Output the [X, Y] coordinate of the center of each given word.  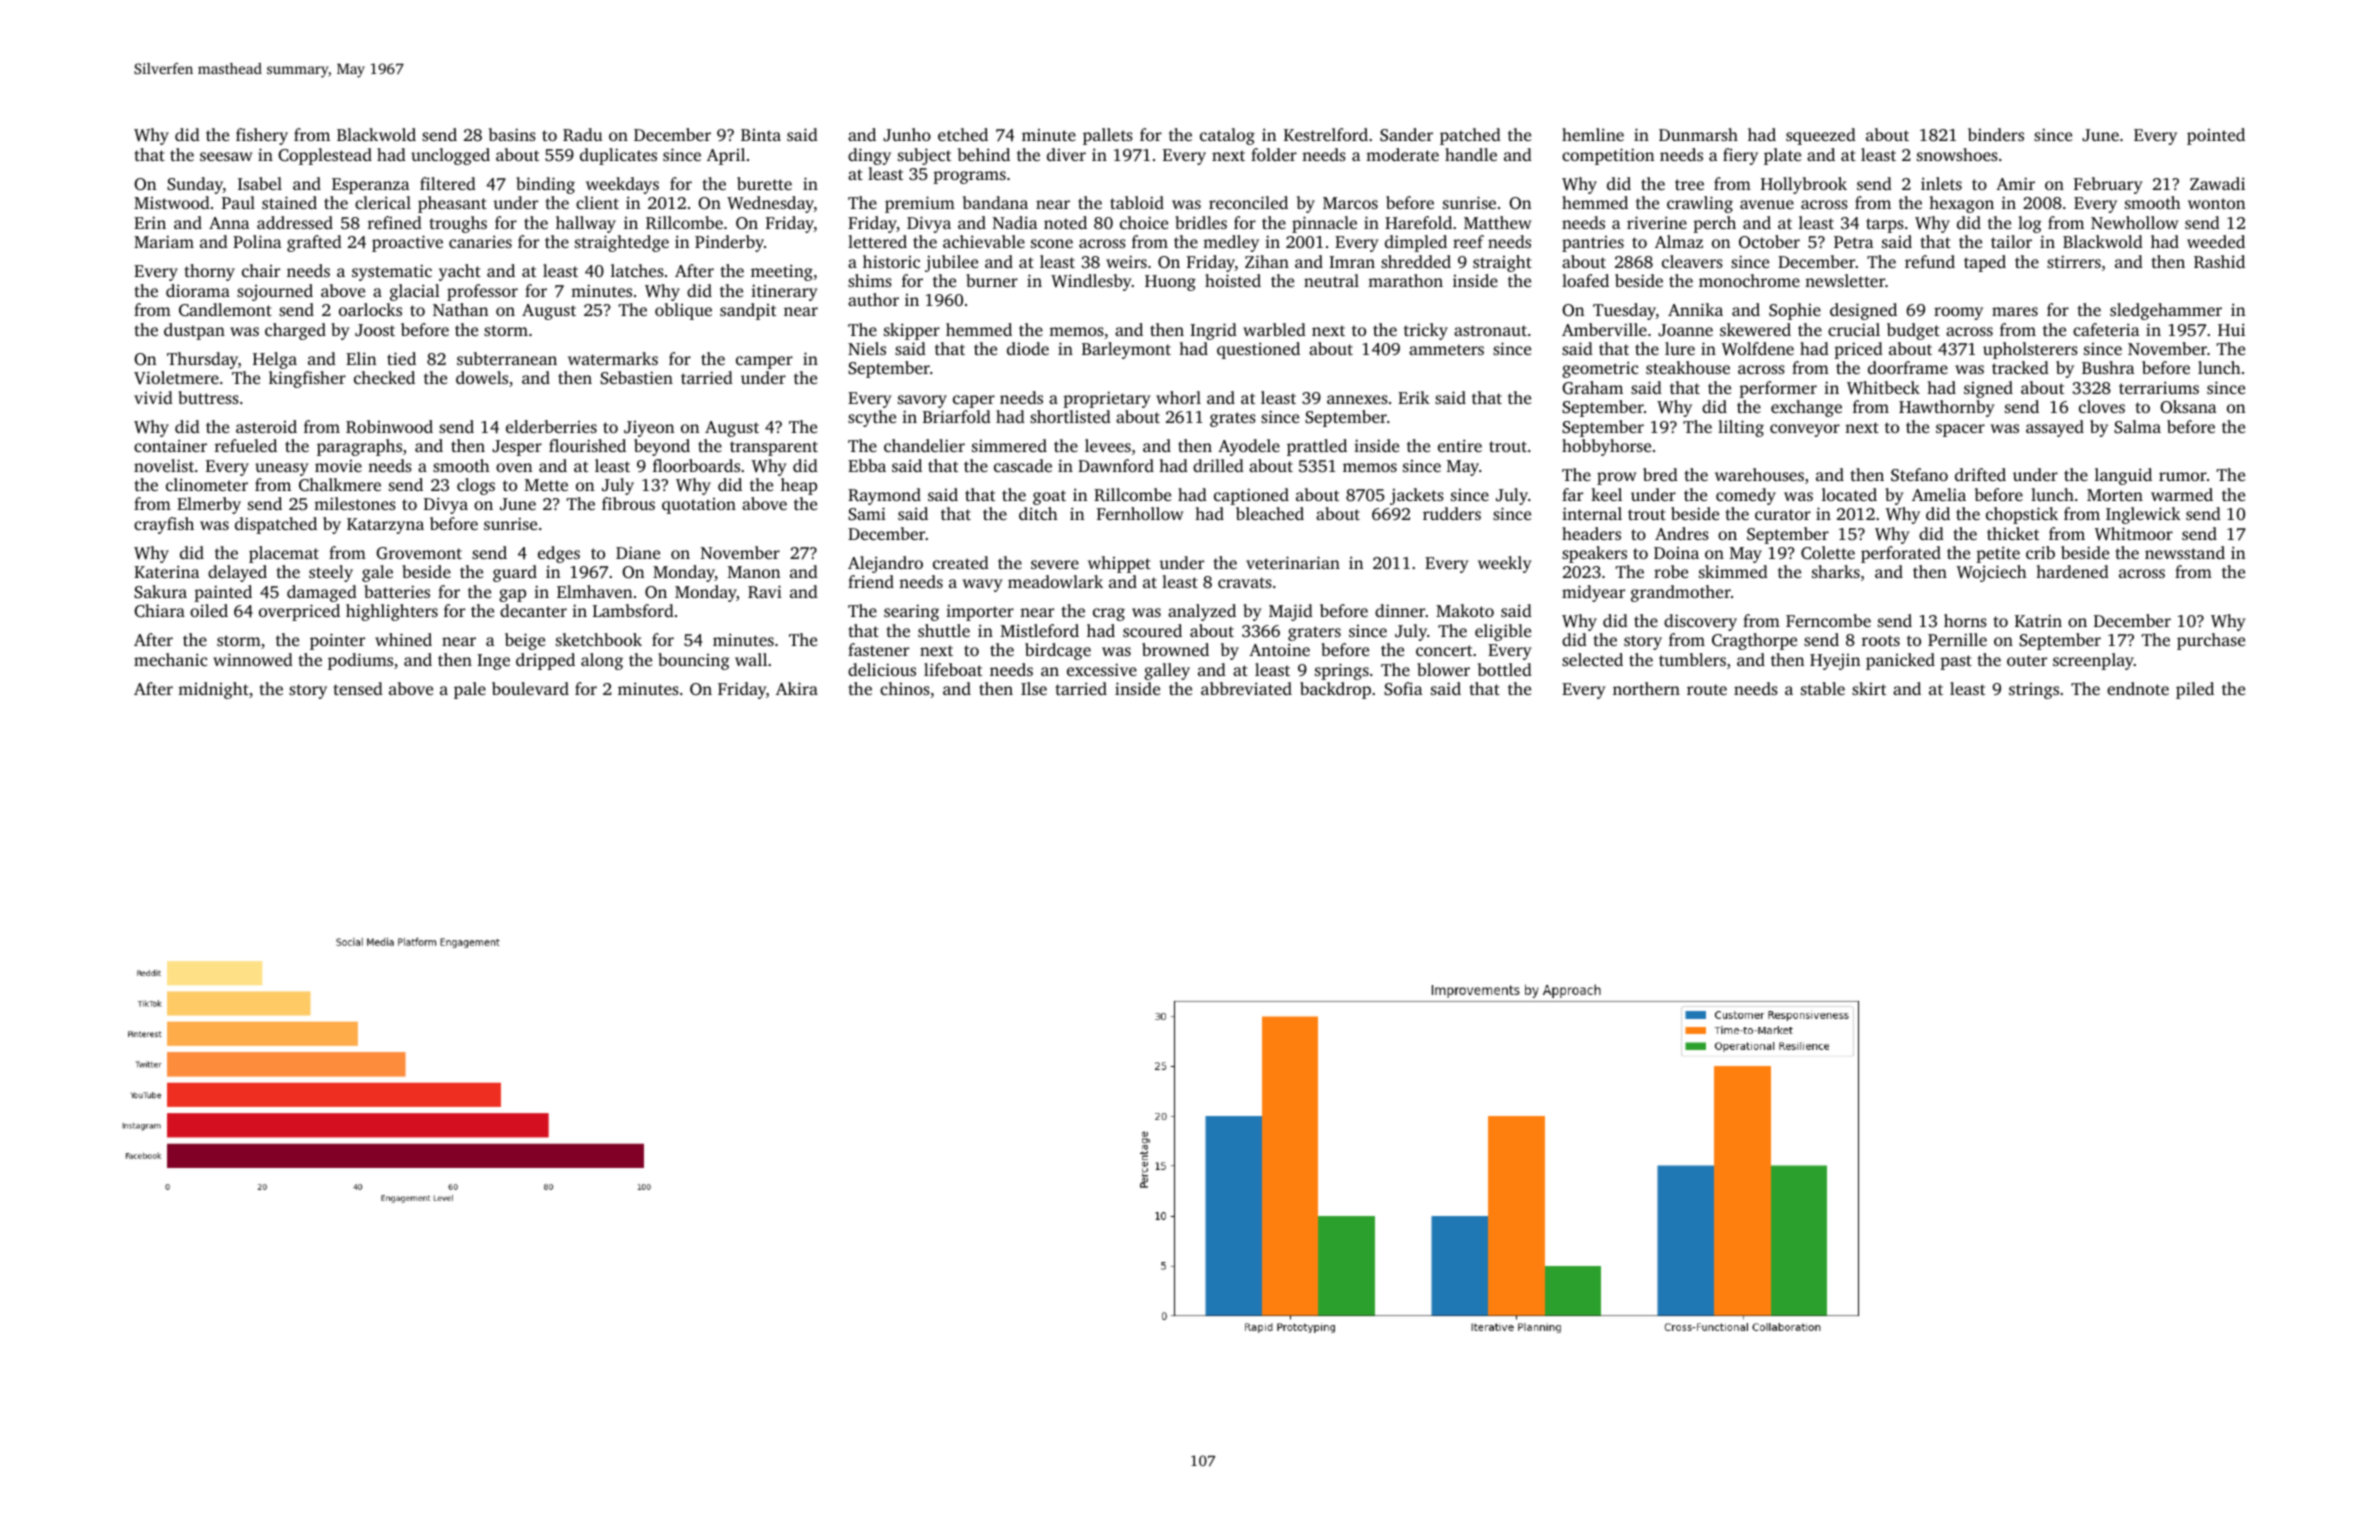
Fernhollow [1140, 513]
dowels [482, 377]
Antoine [1279, 649]
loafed [1585, 280]
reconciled [1248, 202]
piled [2195, 690]
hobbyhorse [1606, 447]
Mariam [164, 241]
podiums [360, 661]
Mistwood [172, 202]
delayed [237, 573]
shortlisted [1070, 416]
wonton [2216, 203]
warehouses [1759, 474]
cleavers [1692, 261]
